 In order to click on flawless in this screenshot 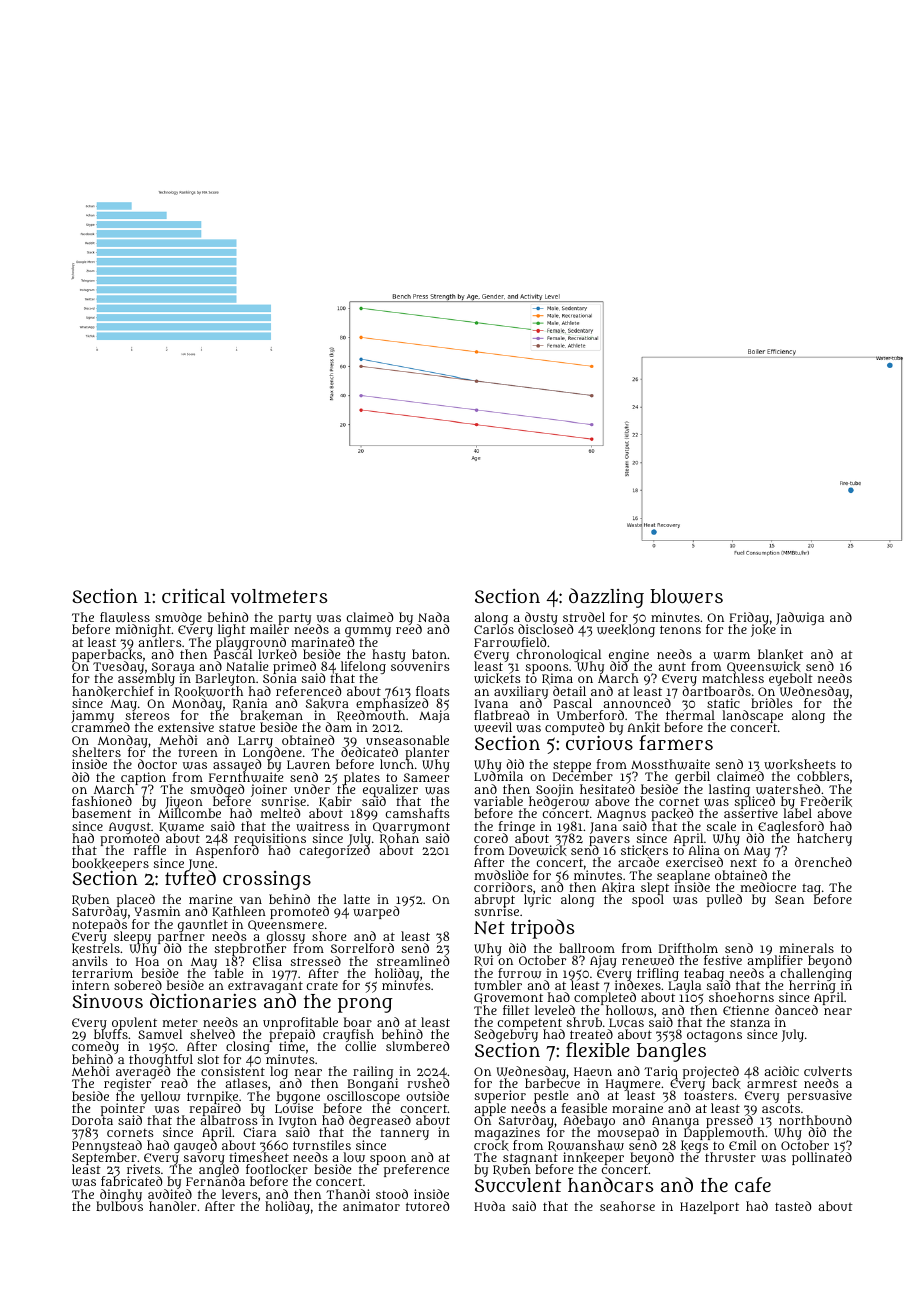, I will do `click(125, 617)`.
